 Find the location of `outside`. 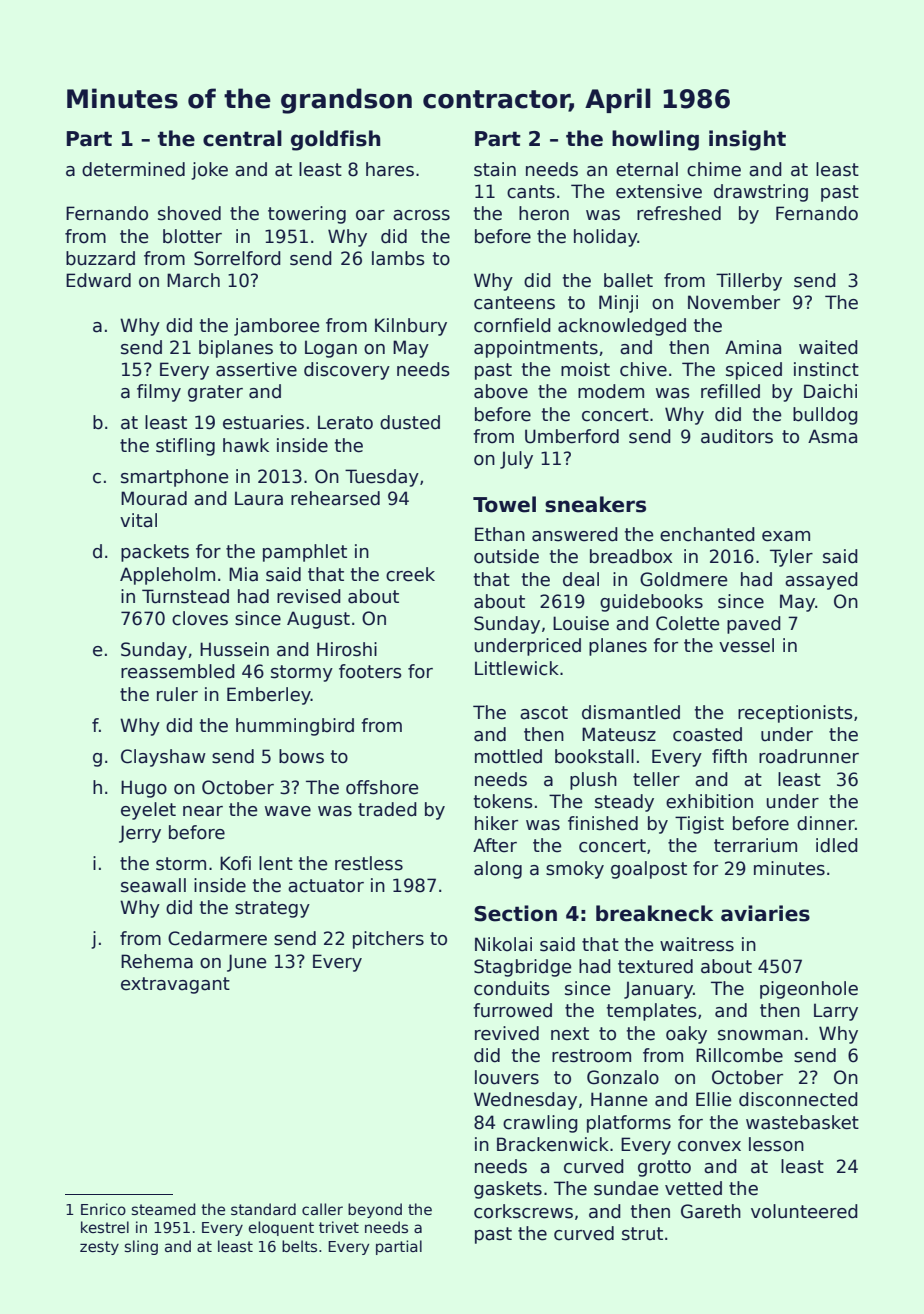

outside is located at coordinates (506, 556).
